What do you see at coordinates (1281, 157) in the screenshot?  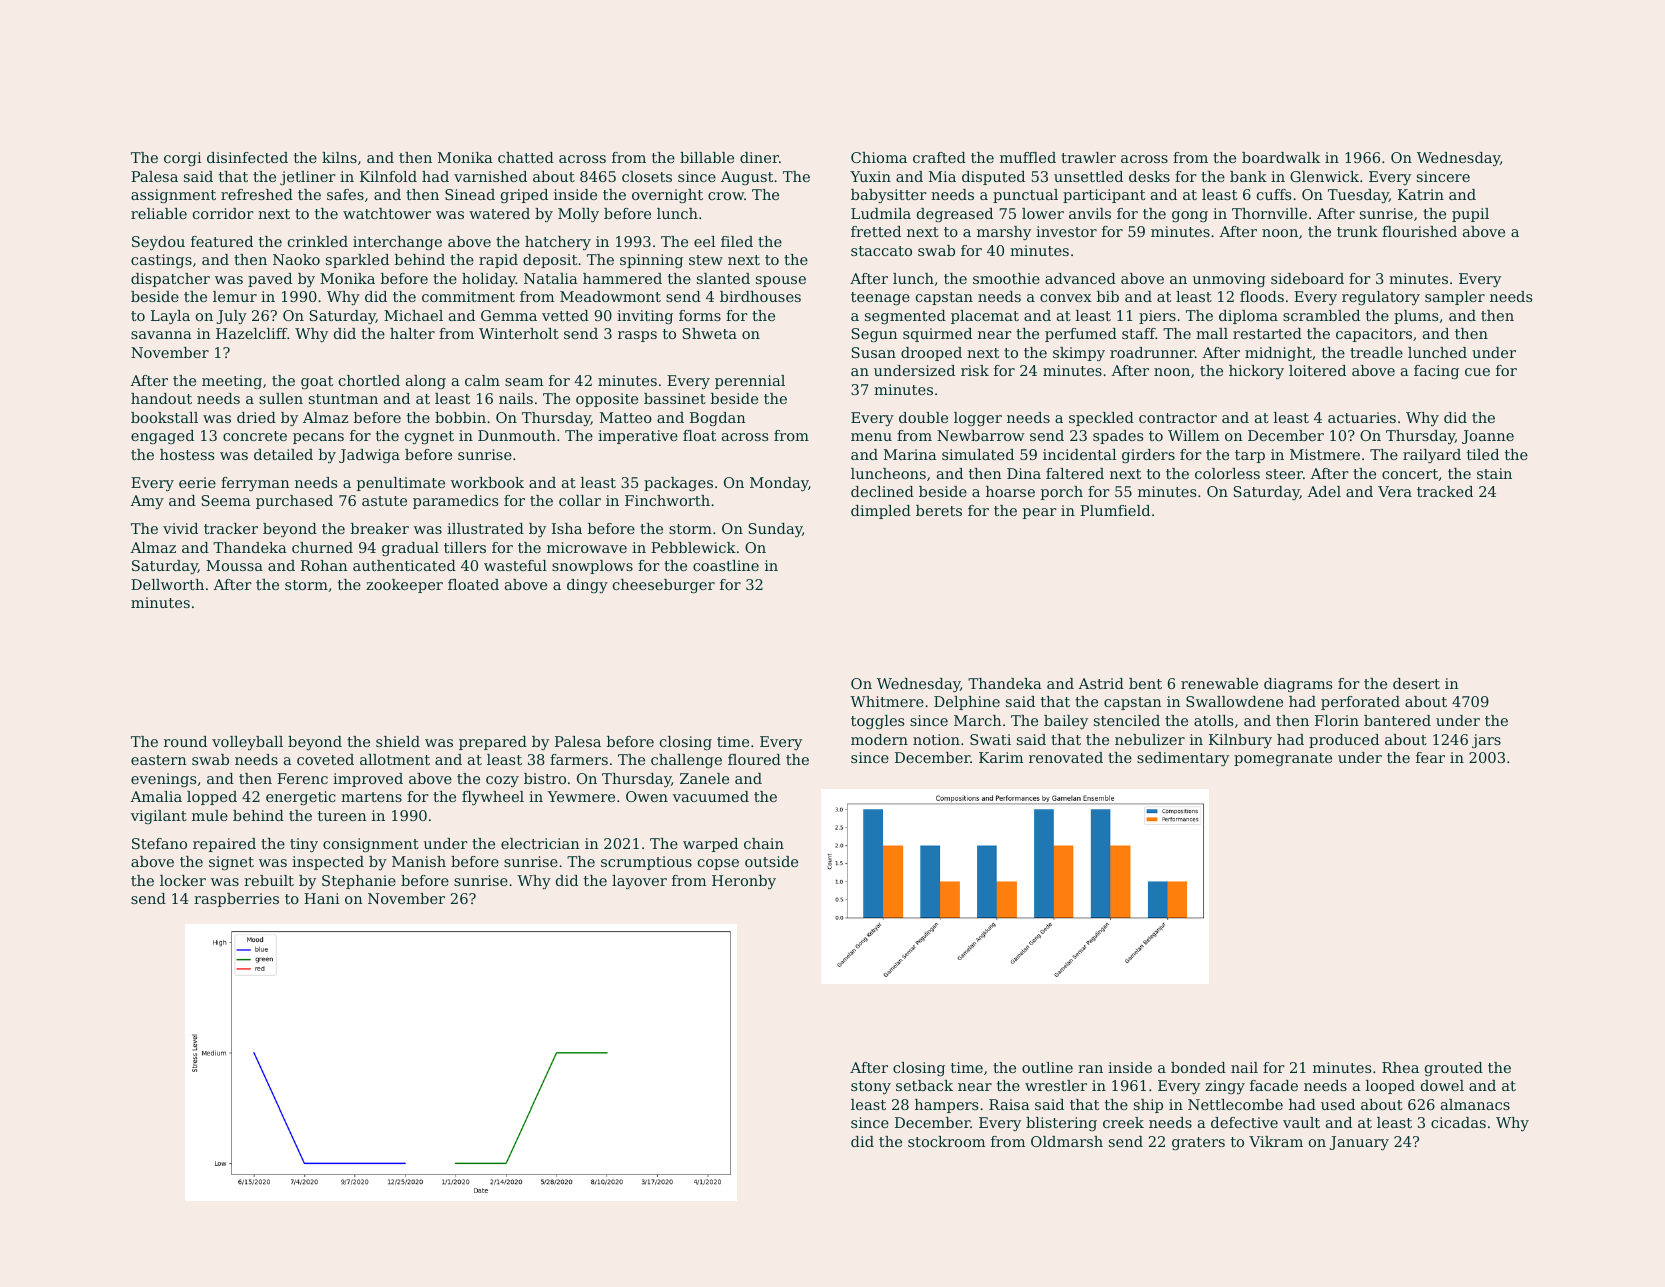 I see `boardwalk` at bounding box center [1281, 157].
